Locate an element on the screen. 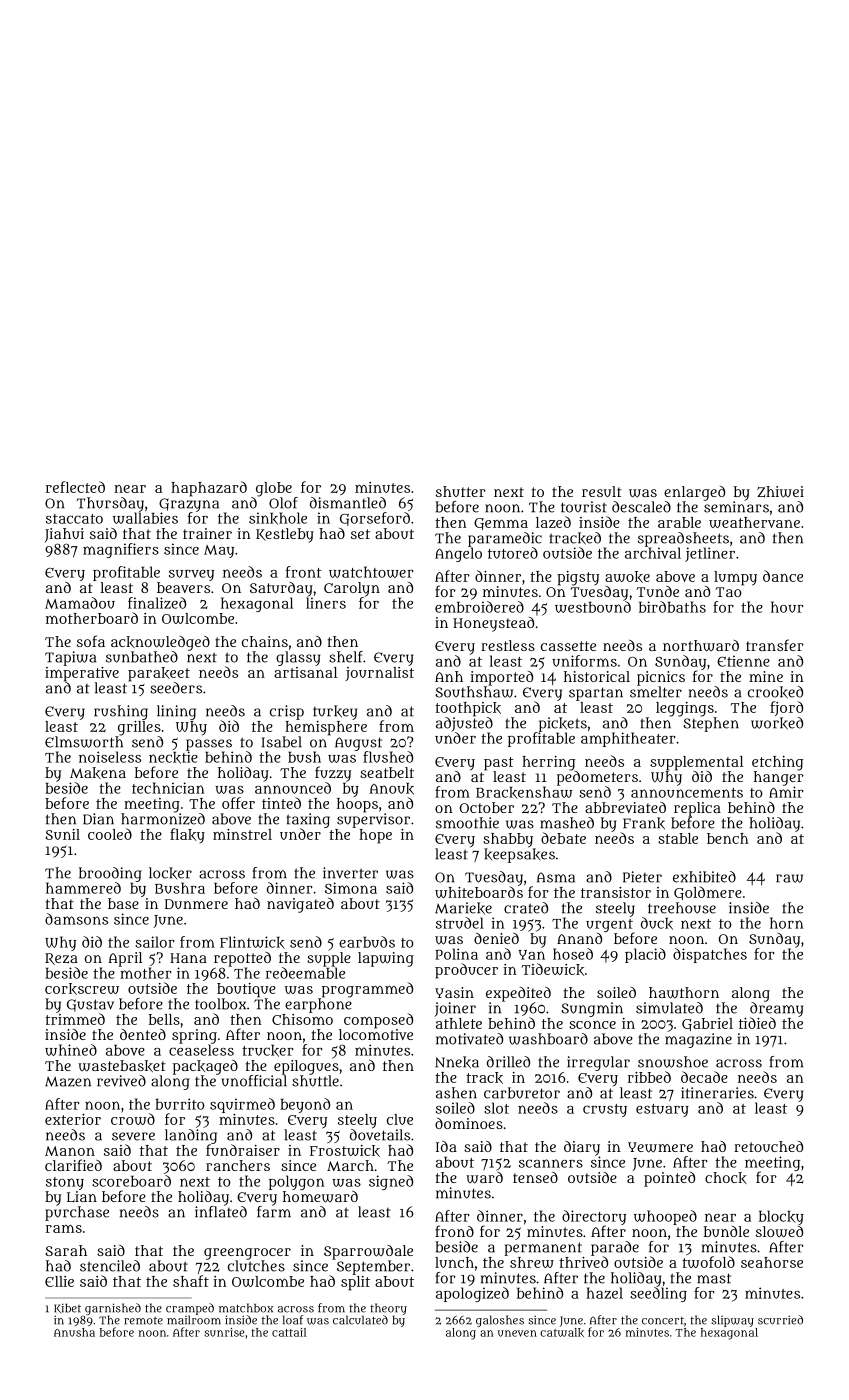 The height and width of the screenshot is (1400, 849). Ellie is located at coordinates (59, 1281).
